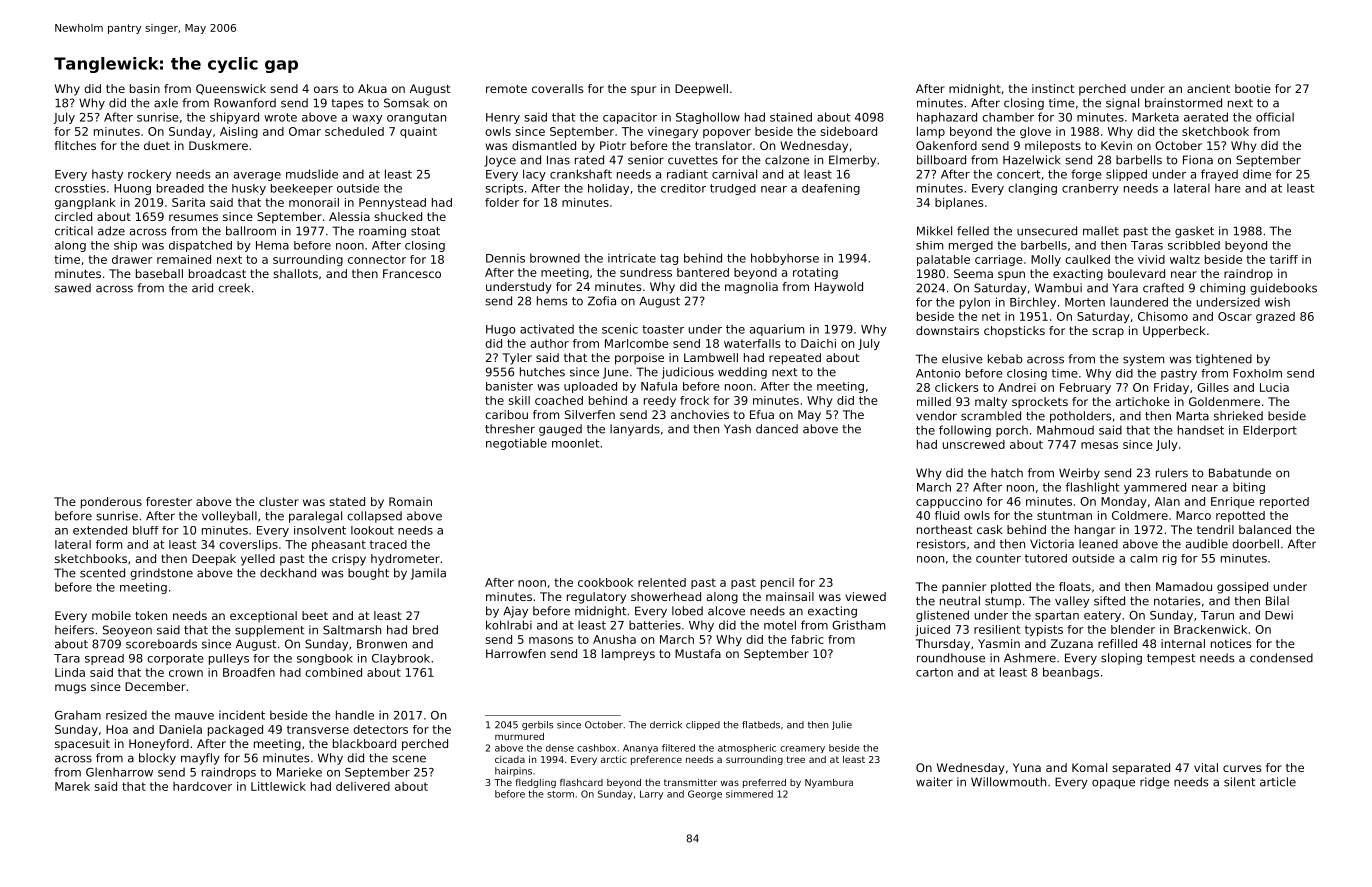 This screenshot has height=887, width=1372. I want to click on instinct, so click(1053, 88).
